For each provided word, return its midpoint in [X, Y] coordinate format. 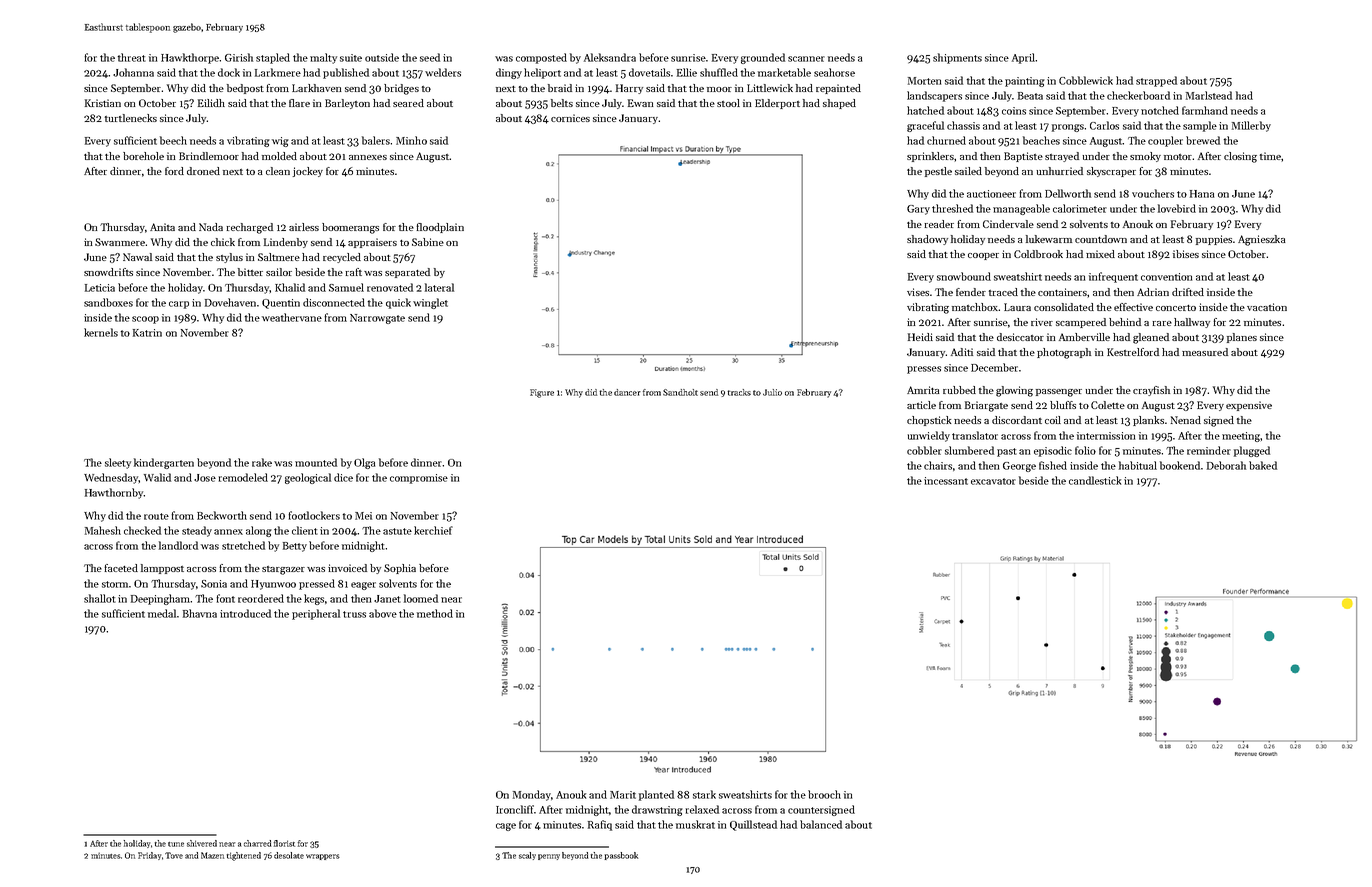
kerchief [433, 530]
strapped [1156, 81]
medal [162, 613]
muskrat [695, 824]
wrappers [323, 857]
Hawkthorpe [190, 58]
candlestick [1095, 480]
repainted [838, 89]
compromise [419, 479]
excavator [993, 481]
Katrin [147, 333]
